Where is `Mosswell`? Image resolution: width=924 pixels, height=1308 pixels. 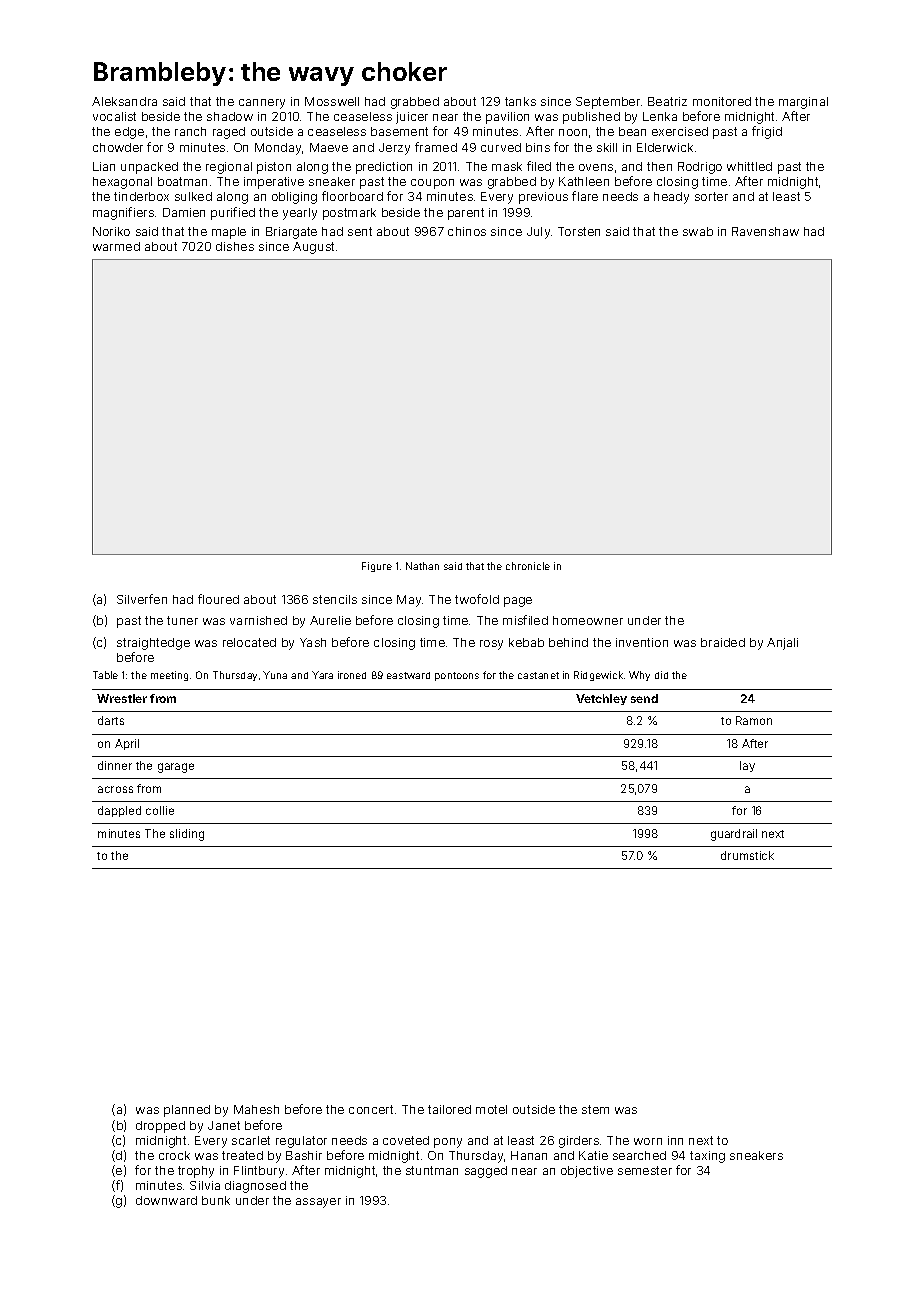 Mosswell is located at coordinates (332, 101).
